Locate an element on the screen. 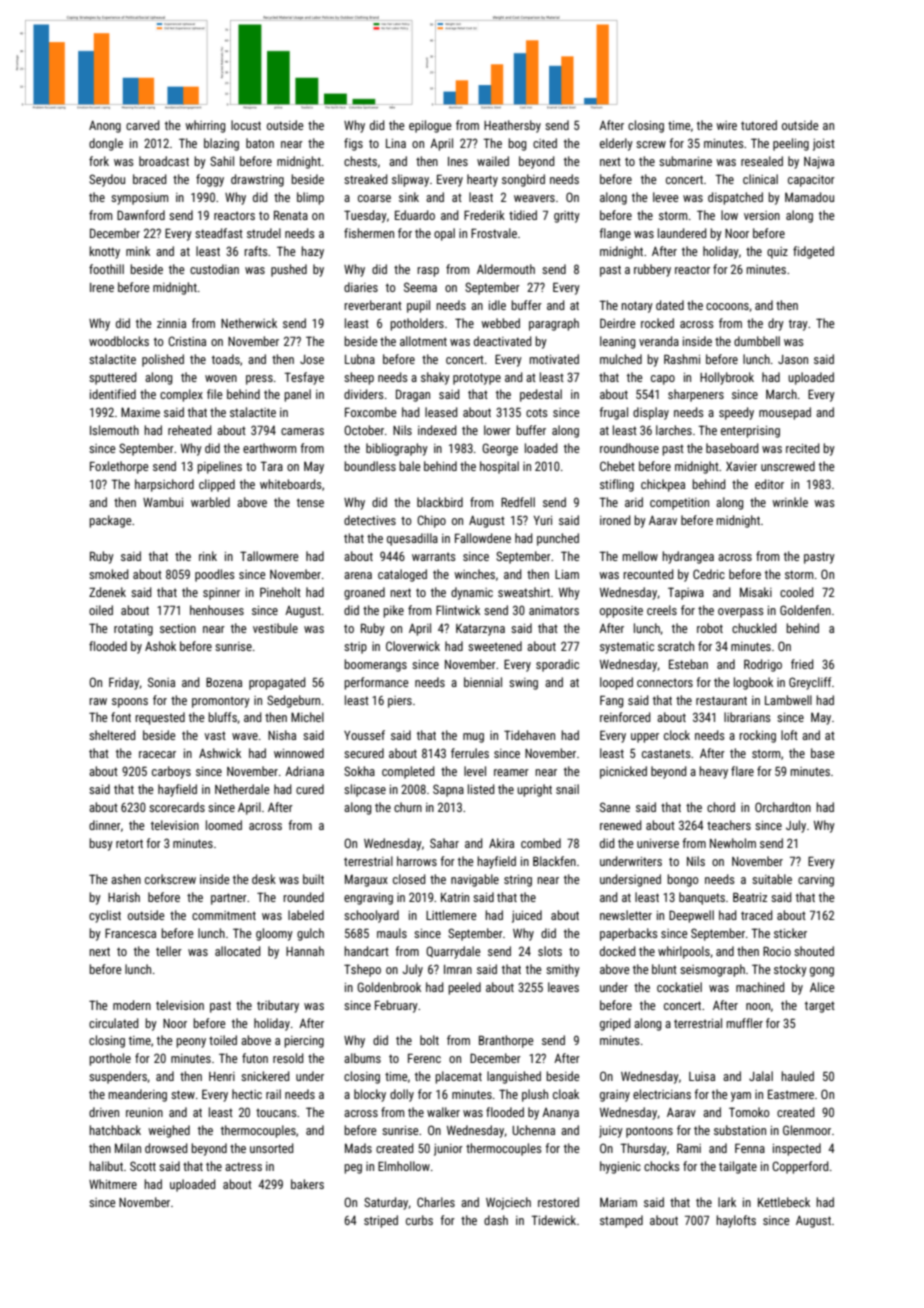  Whitmere is located at coordinates (113, 1184).
